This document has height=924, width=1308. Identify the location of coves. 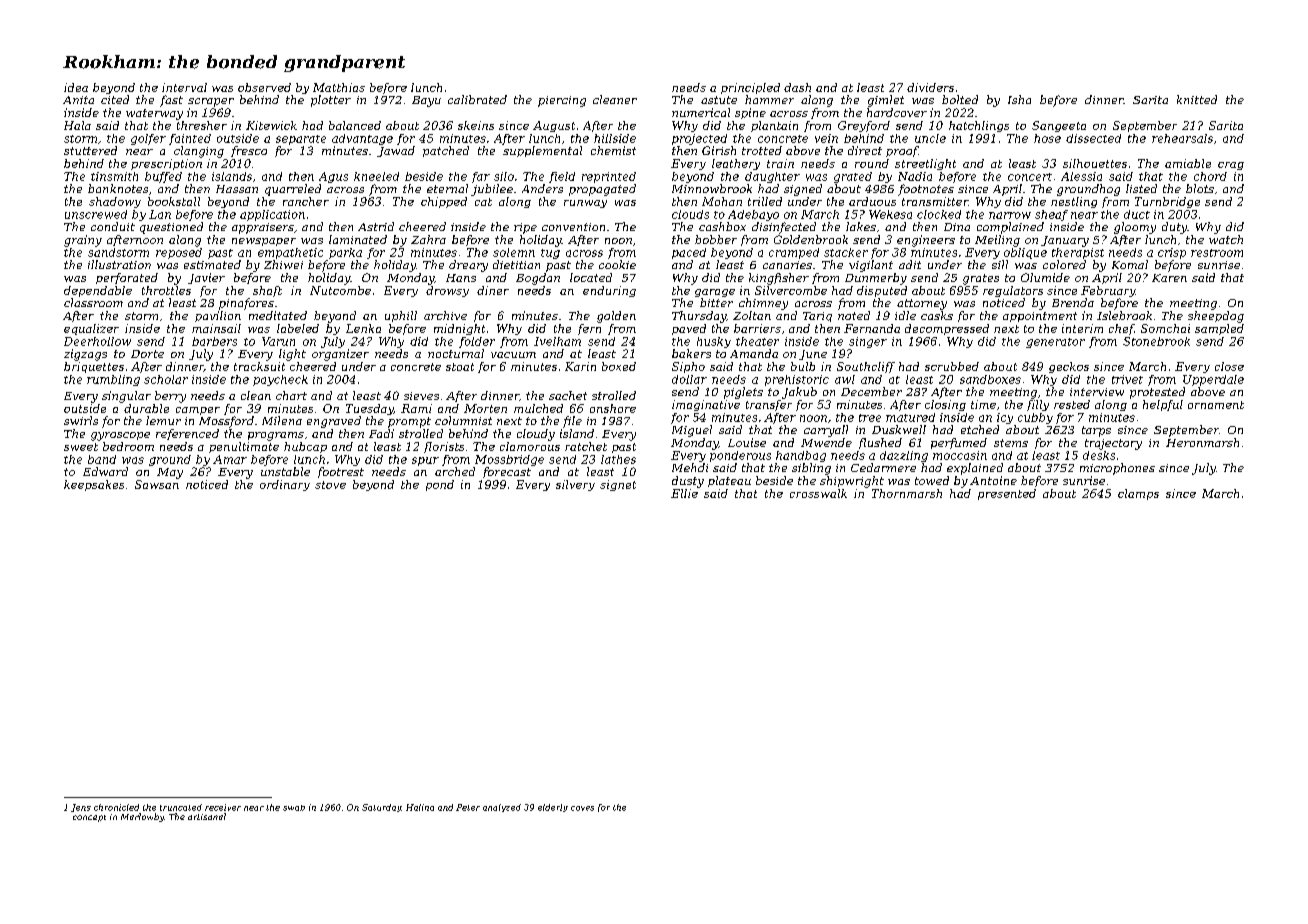
(582, 808).
